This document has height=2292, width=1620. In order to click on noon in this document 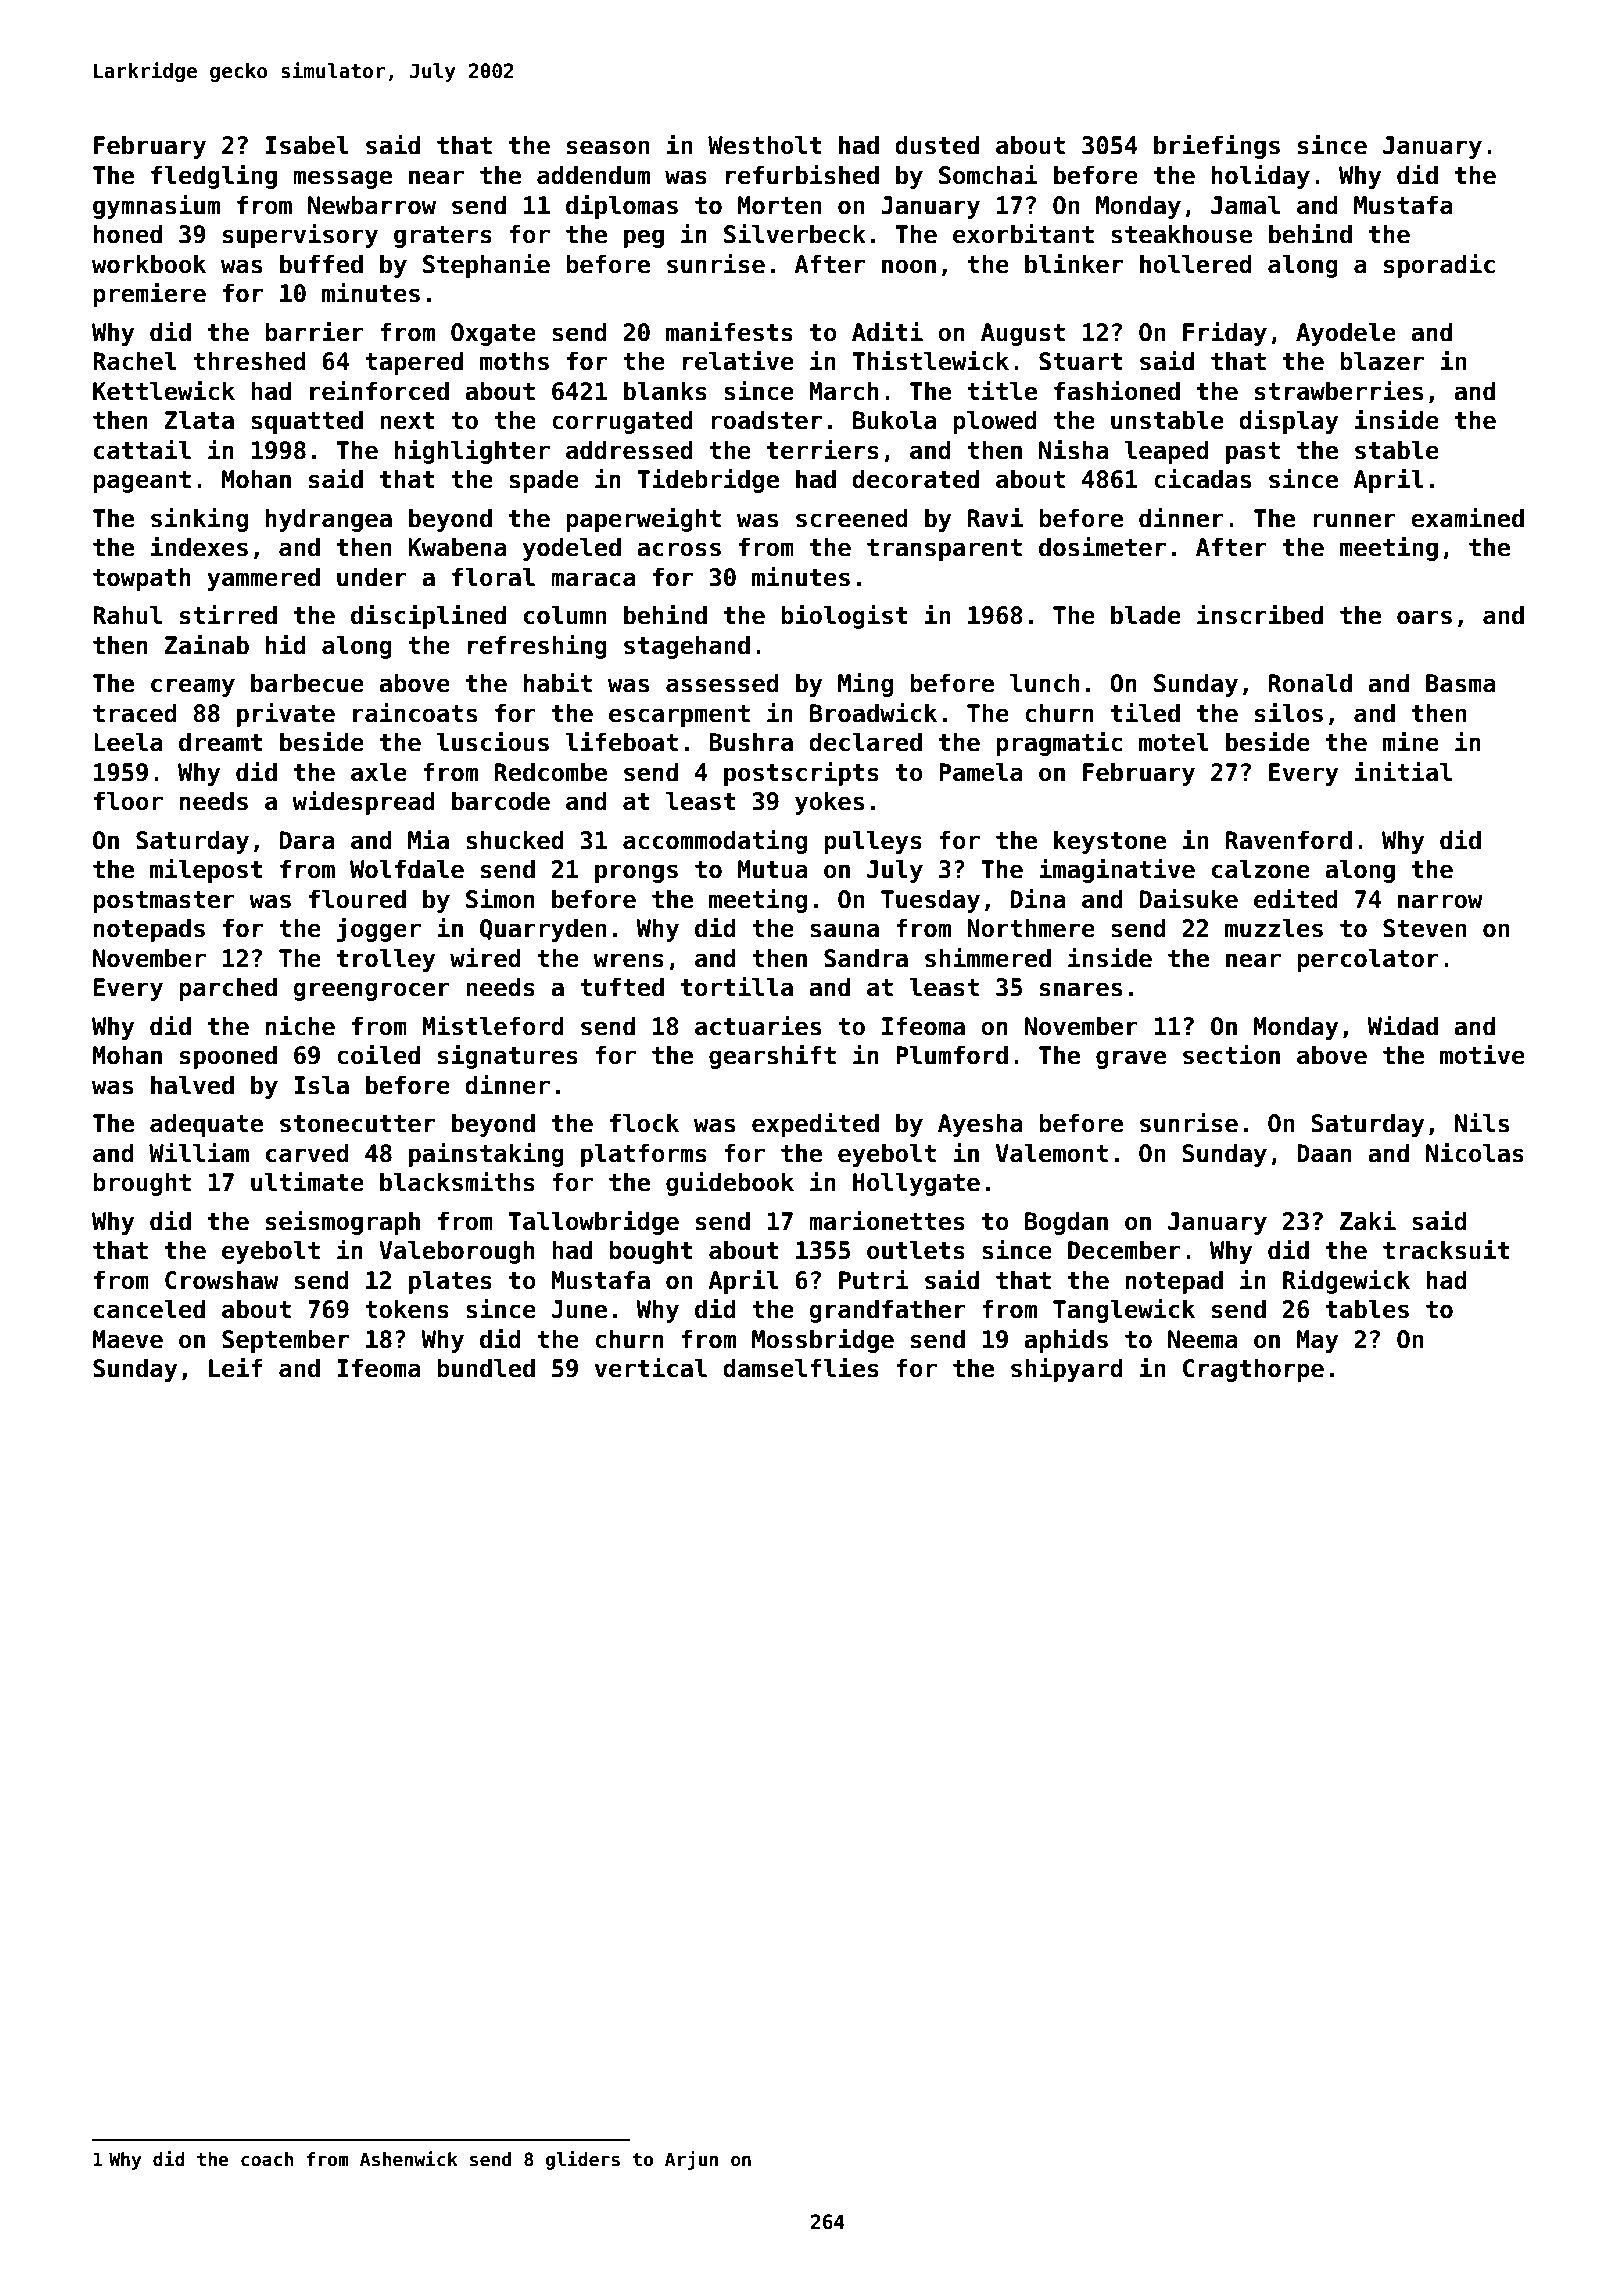, I will do `click(909, 266)`.
